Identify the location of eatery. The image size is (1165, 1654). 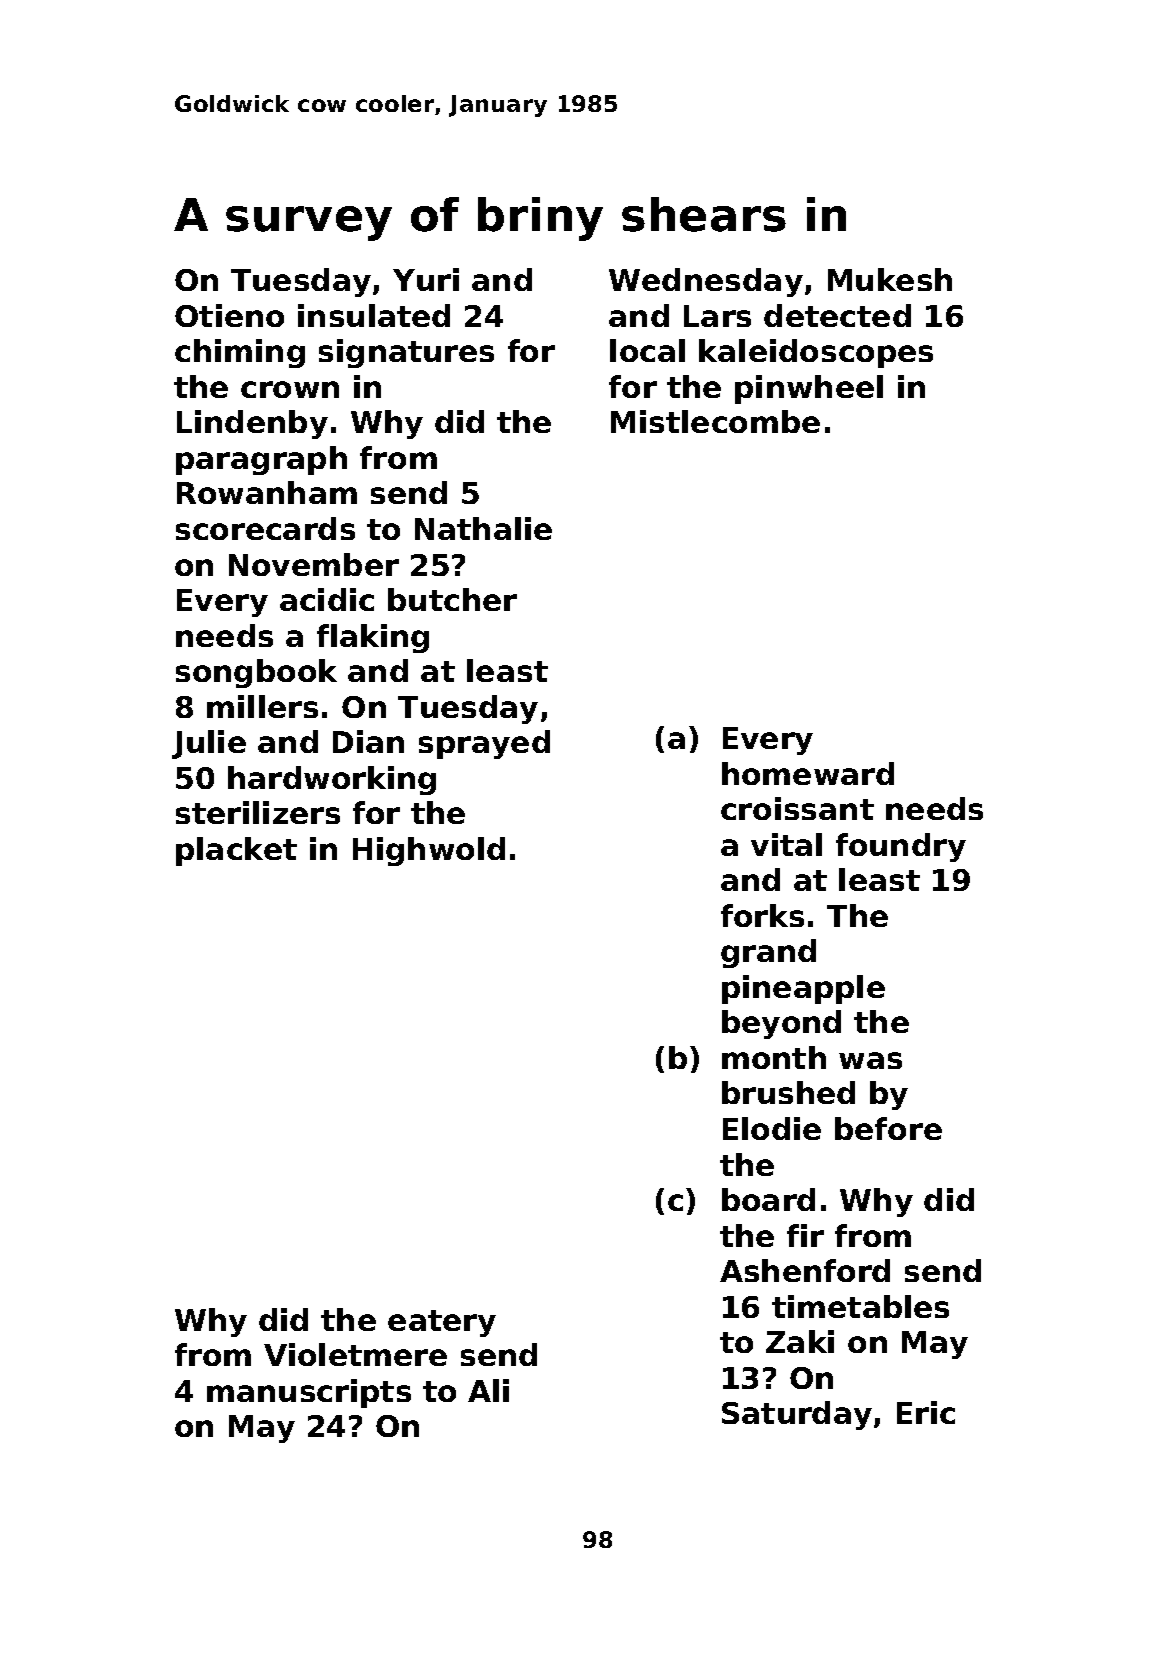
(442, 1323).
